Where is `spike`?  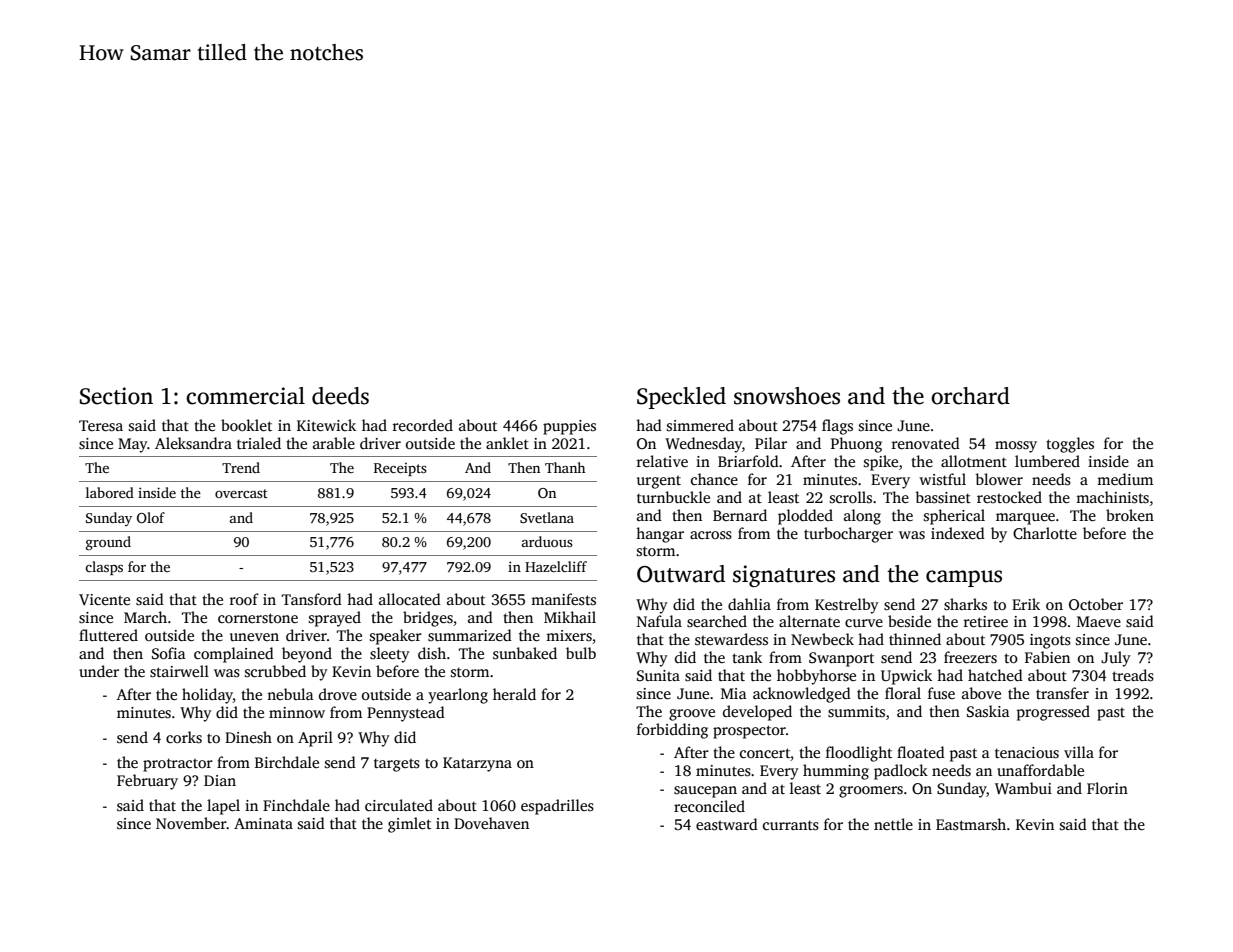
spike is located at coordinates (881, 463).
